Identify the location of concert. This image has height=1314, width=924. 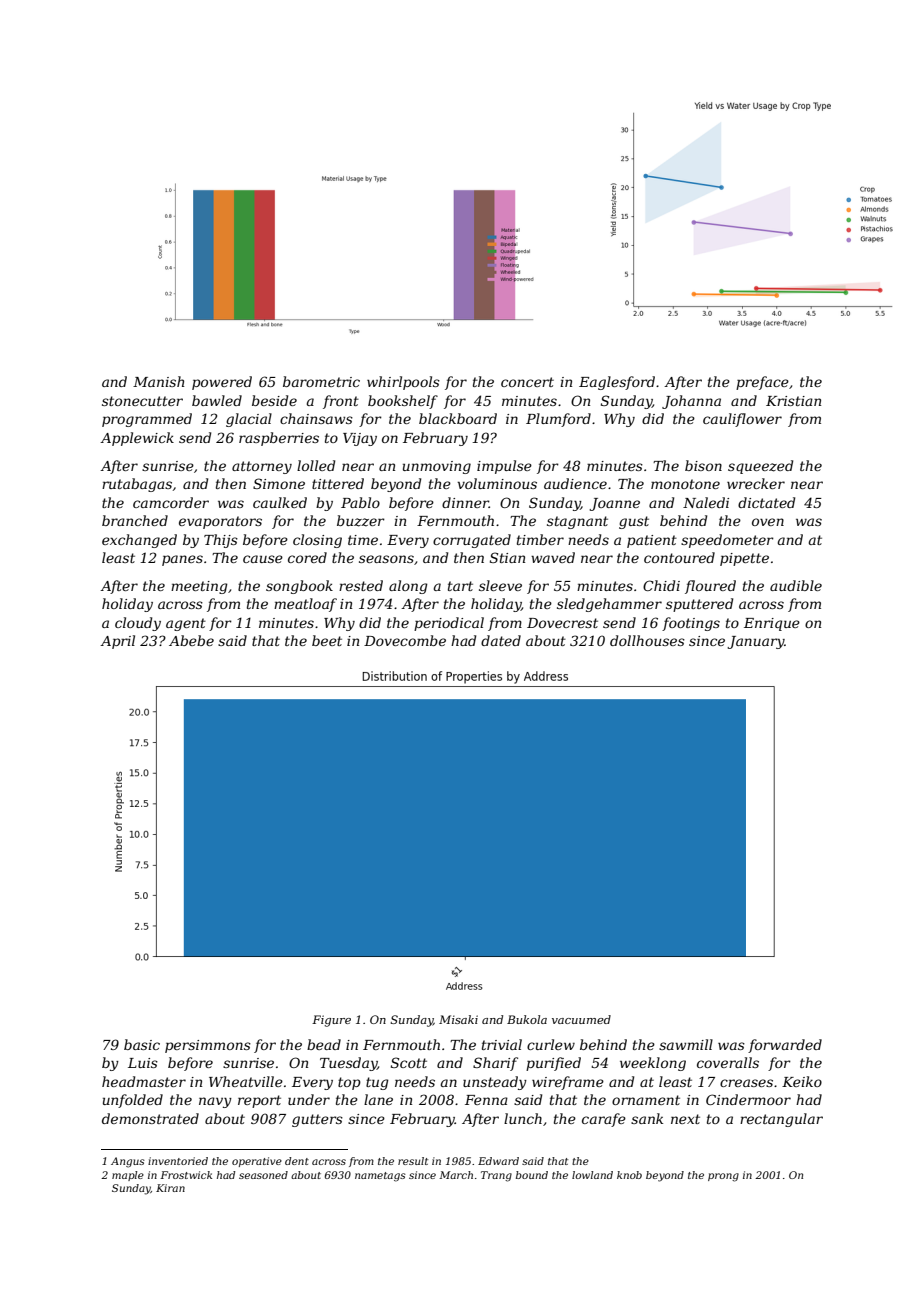
(527, 382).
